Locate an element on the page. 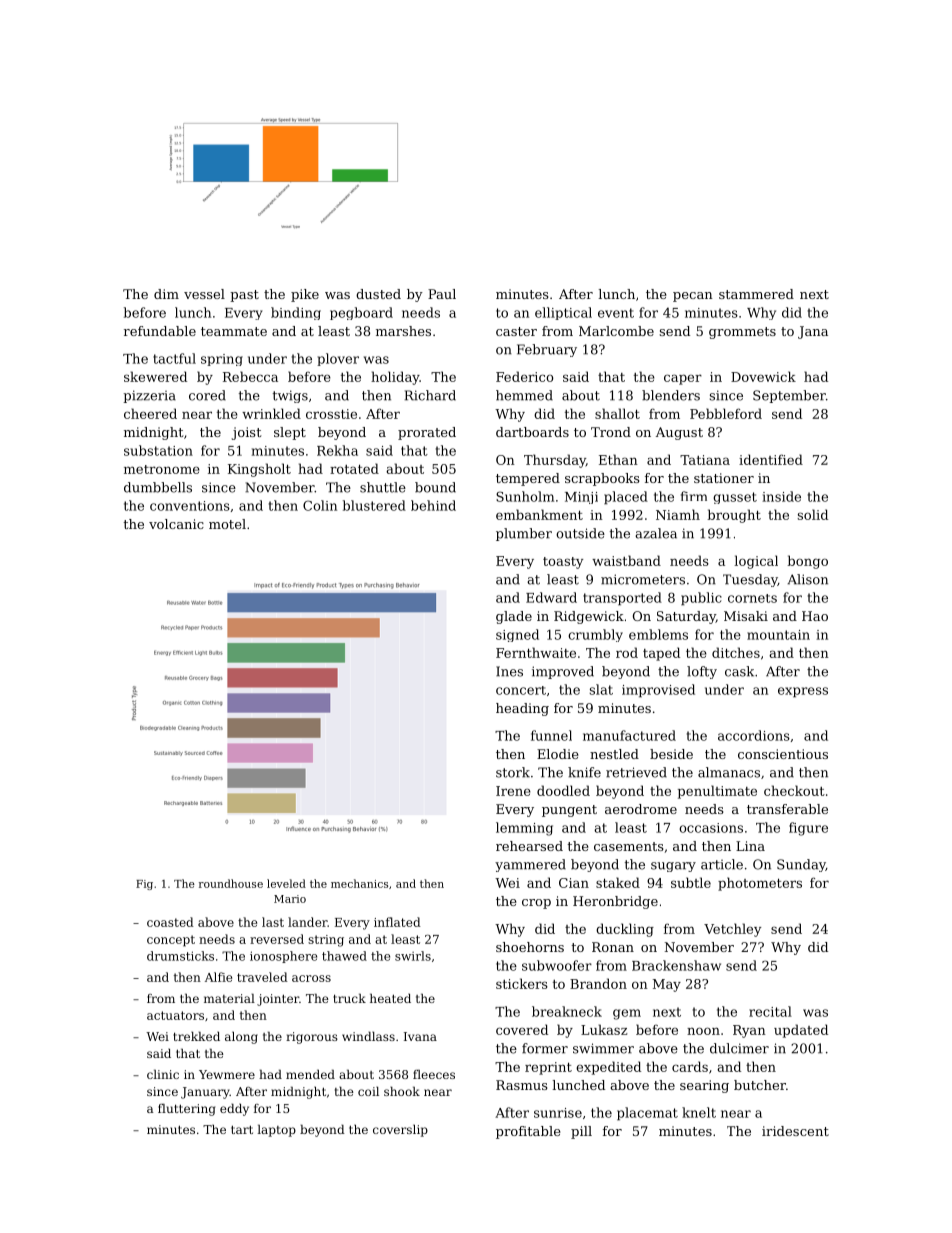  skewered is located at coordinates (155, 376).
